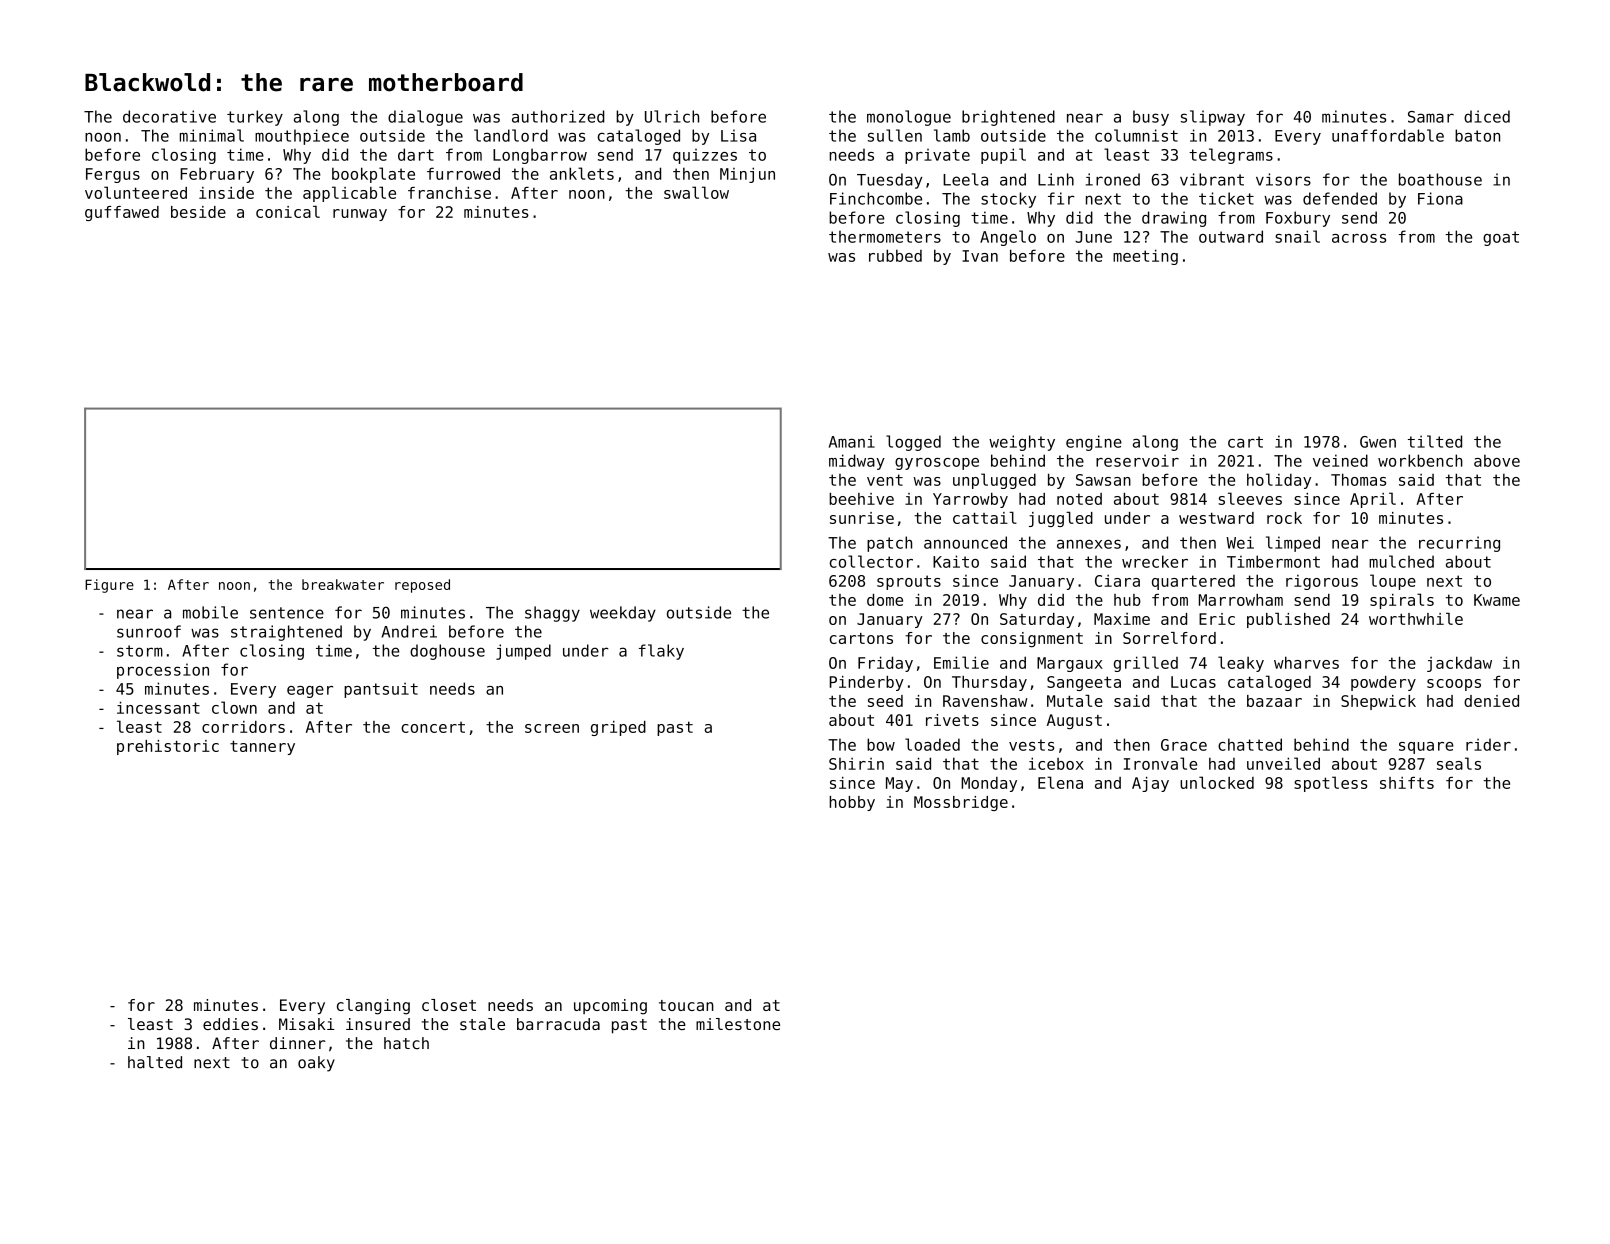 The image size is (1610, 1244). Describe the element at coordinates (226, 193) in the screenshot. I see `inside` at that location.
